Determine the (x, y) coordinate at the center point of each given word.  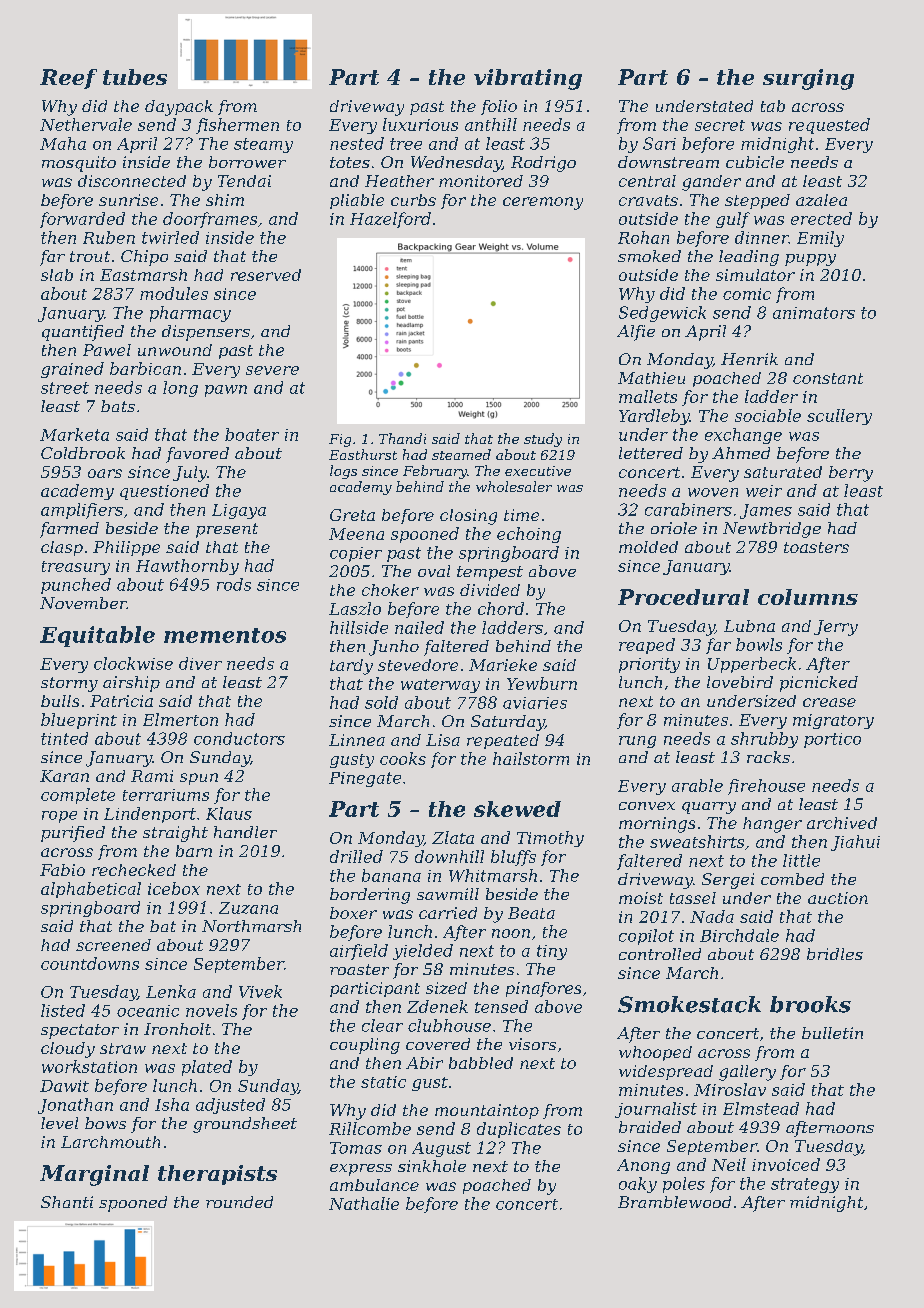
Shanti (67, 1202)
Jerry (836, 628)
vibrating (528, 79)
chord (501, 608)
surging (808, 79)
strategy (805, 1185)
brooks (810, 1004)
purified (73, 834)
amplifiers (82, 511)
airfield (359, 952)
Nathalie (364, 1203)
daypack (179, 108)
